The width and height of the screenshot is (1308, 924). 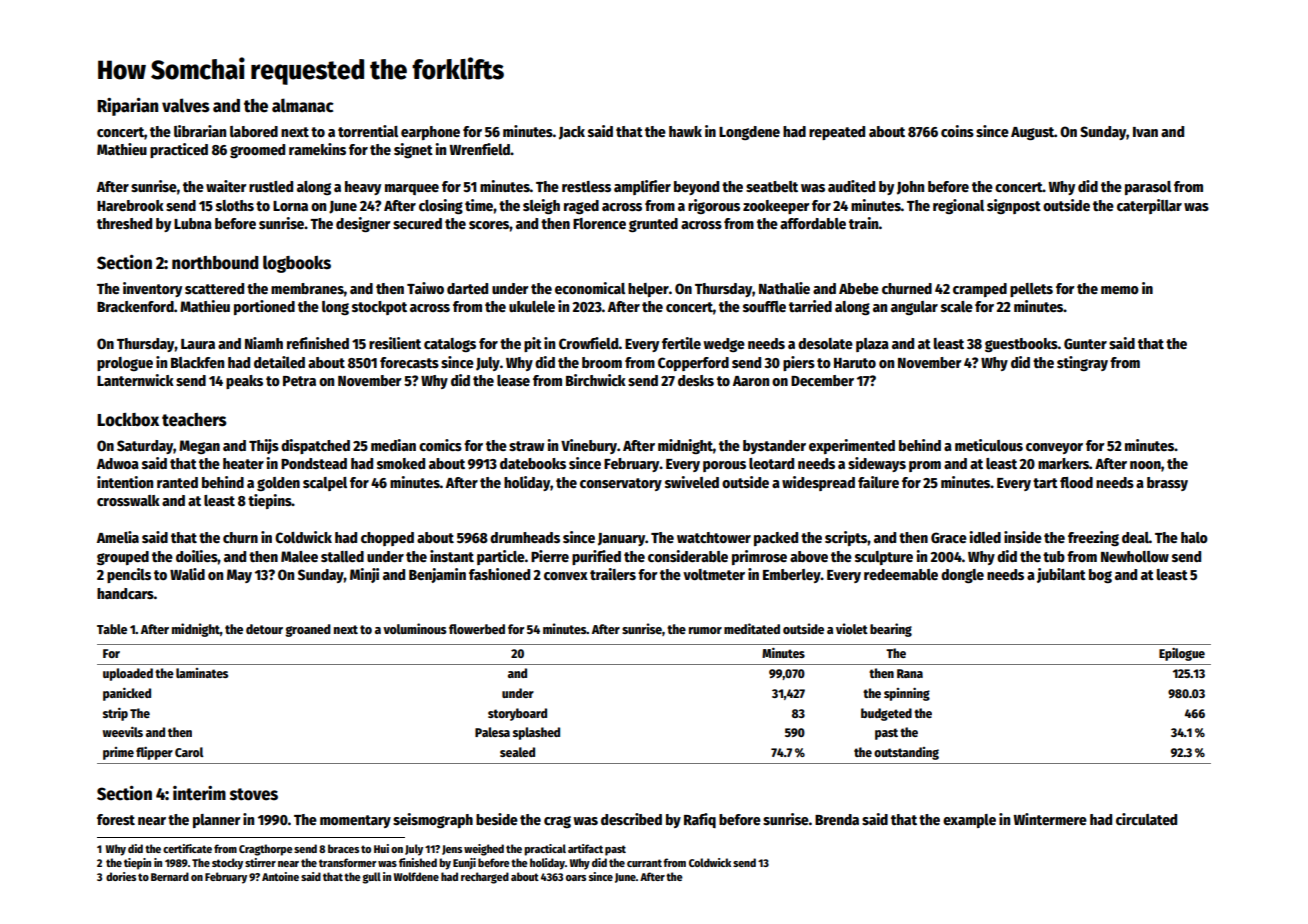 What do you see at coordinates (417, 223) in the screenshot?
I see `secured` at bounding box center [417, 223].
